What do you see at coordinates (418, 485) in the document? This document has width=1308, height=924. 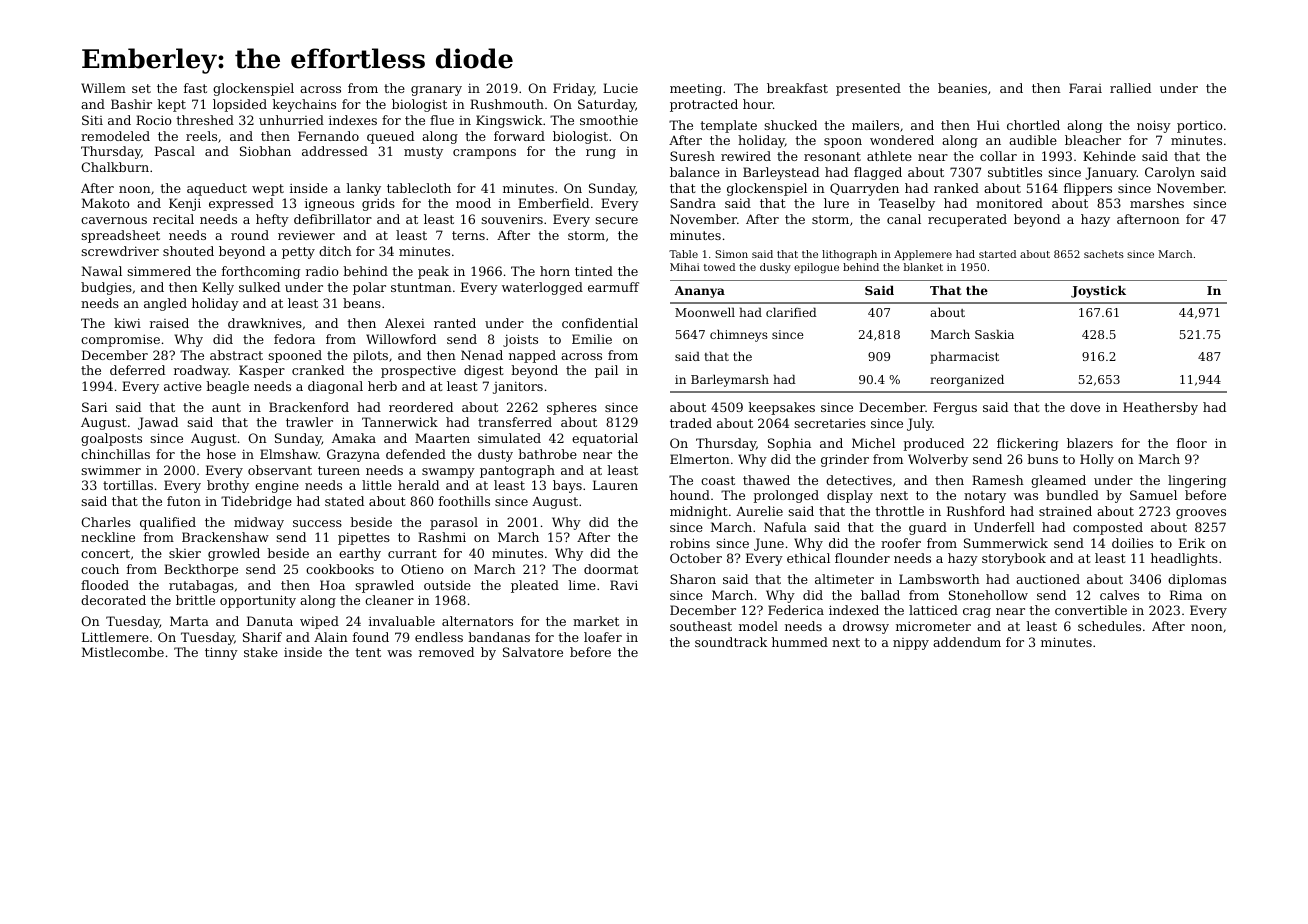 I see `herald` at bounding box center [418, 485].
